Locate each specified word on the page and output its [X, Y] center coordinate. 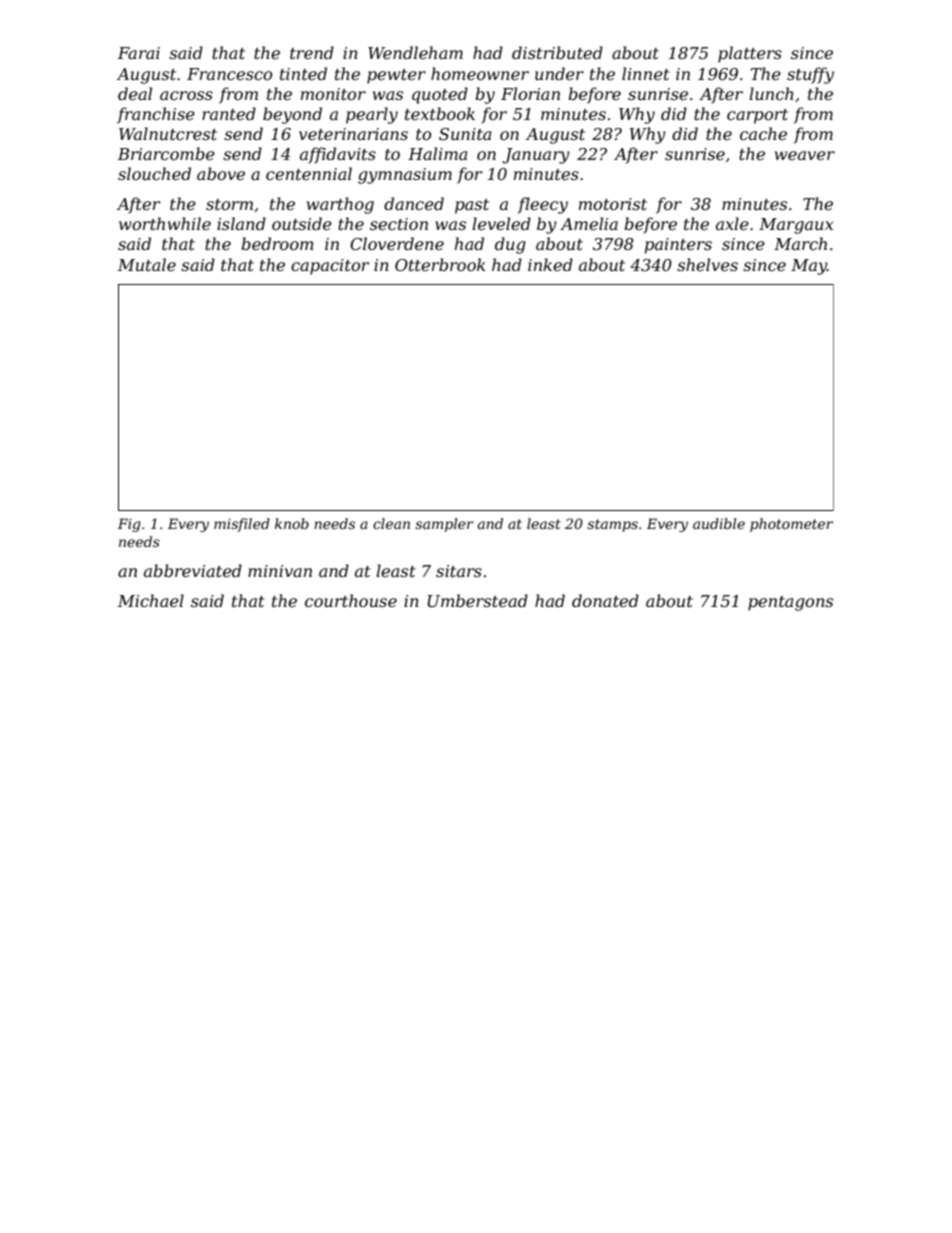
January [536, 156]
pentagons [790, 603]
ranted [229, 113]
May [809, 267]
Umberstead [478, 600]
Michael [151, 600]
